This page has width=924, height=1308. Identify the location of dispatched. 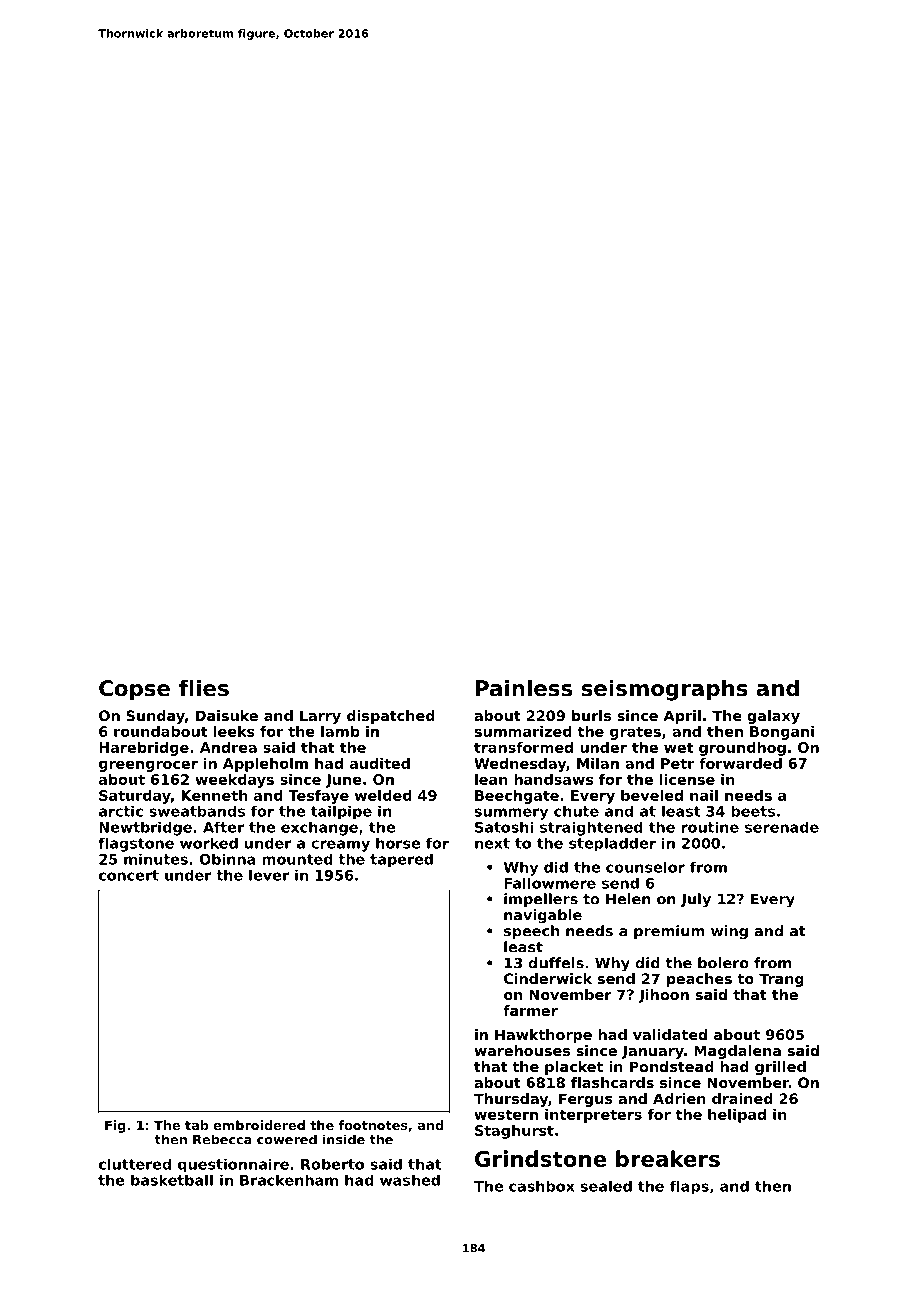
(391, 717).
